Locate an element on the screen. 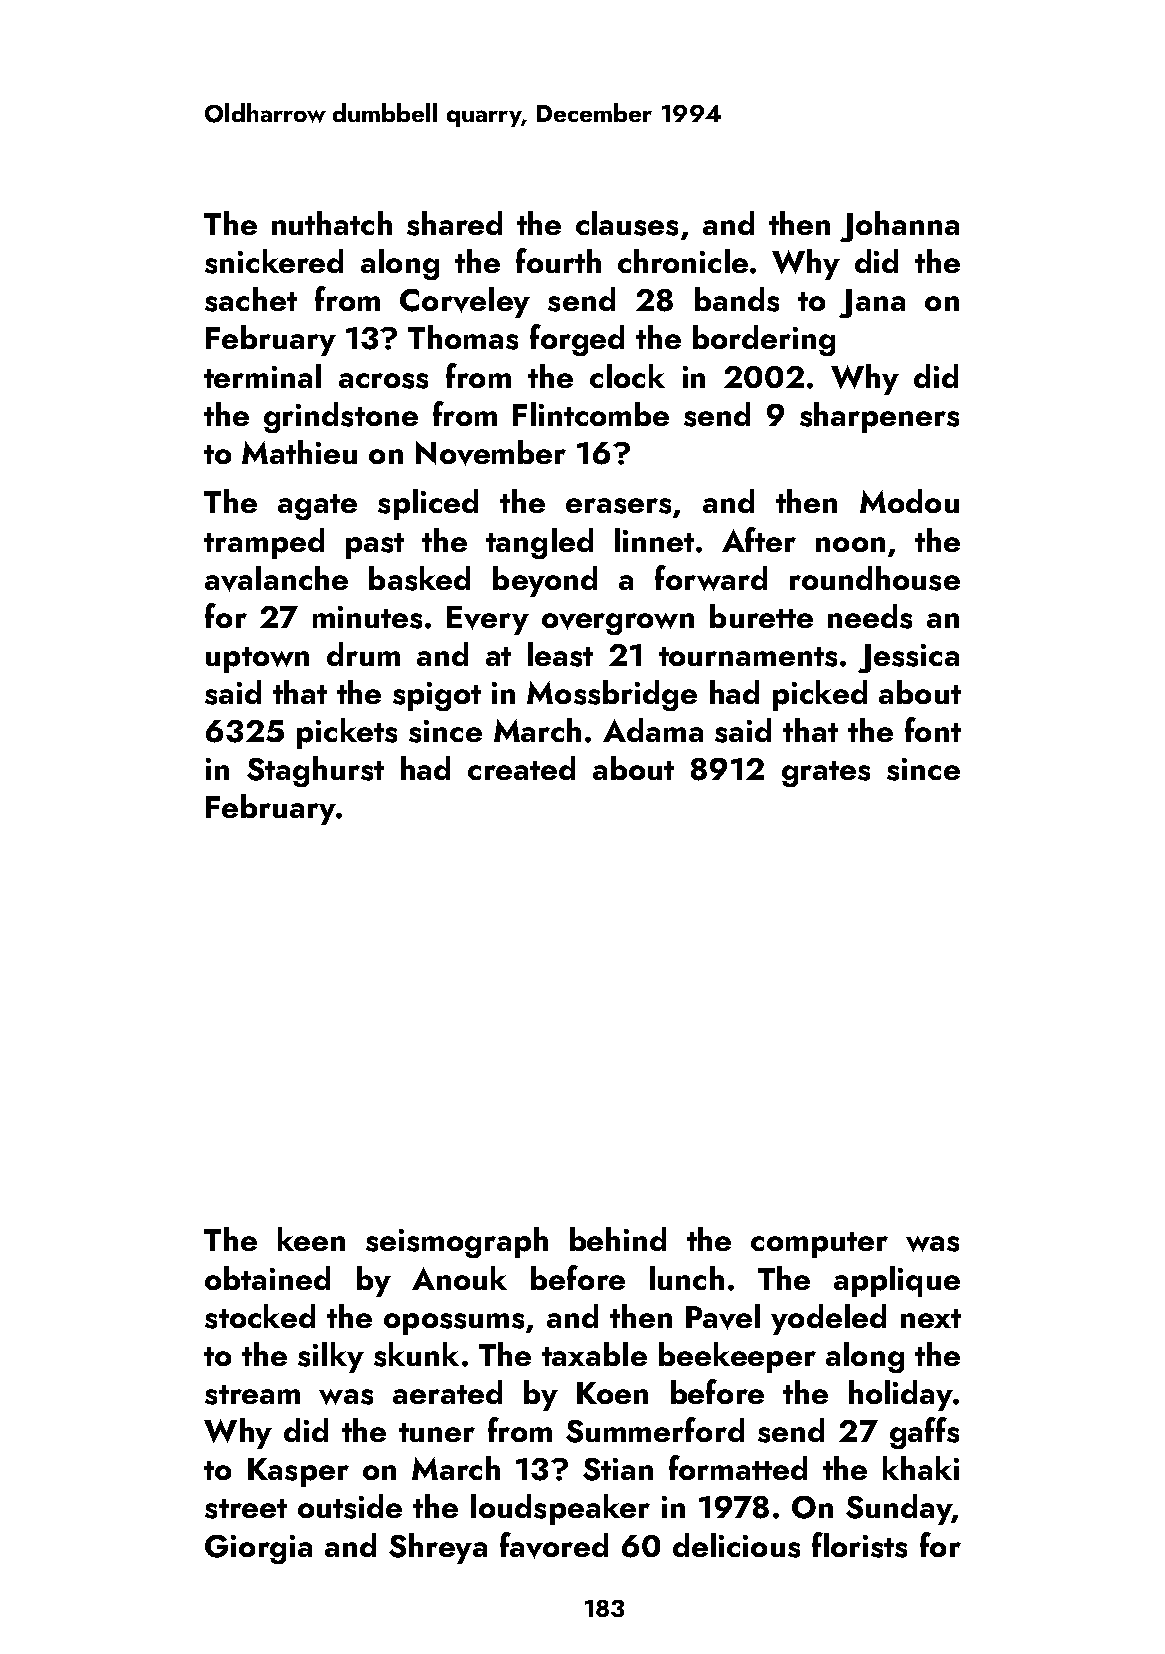 This screenshot has height=1654, width=1165. Johanna is located at coordinates (899, 226).
